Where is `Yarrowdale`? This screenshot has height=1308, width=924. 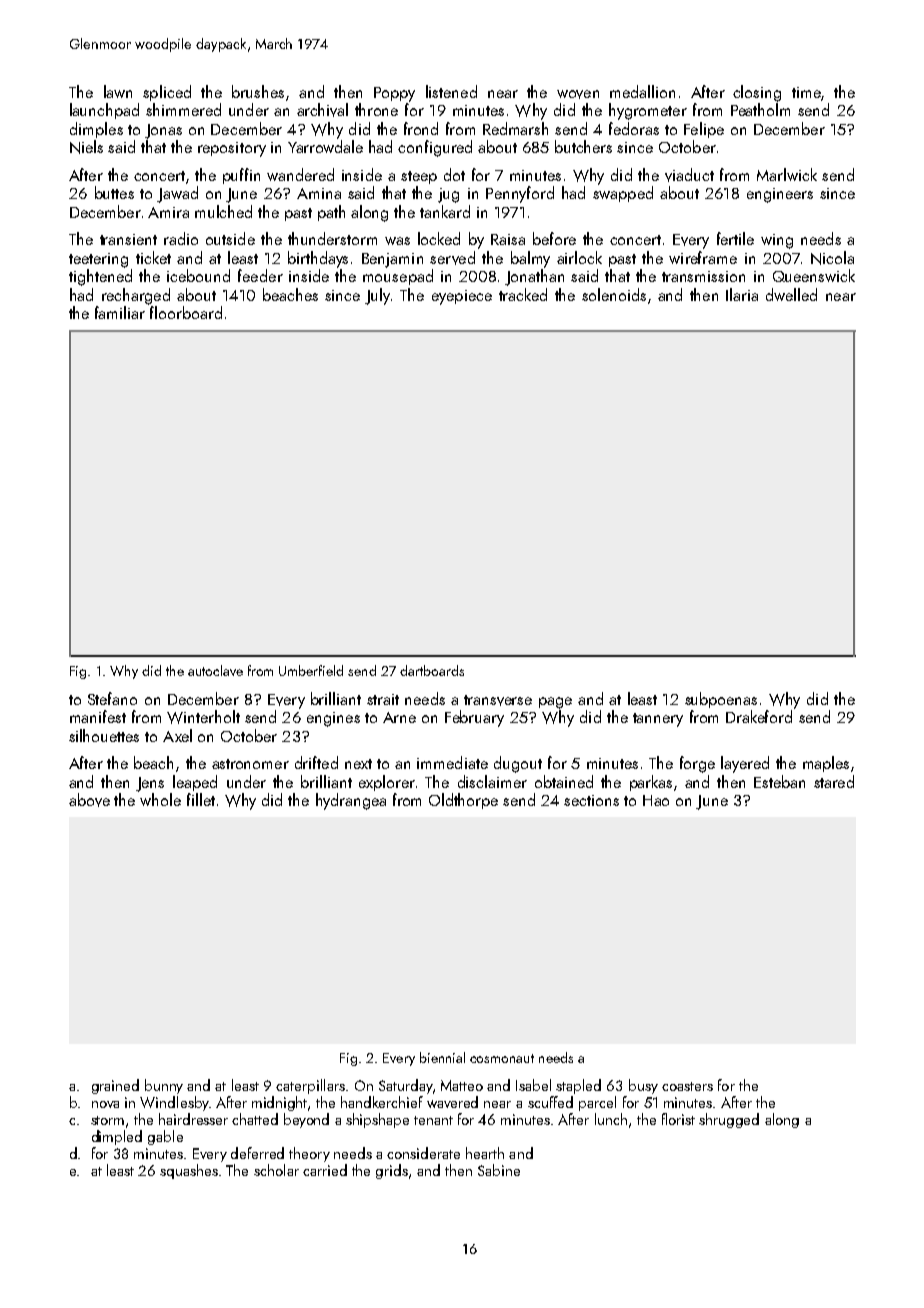 Yarrowdale is located at coordinates (325, 146).
